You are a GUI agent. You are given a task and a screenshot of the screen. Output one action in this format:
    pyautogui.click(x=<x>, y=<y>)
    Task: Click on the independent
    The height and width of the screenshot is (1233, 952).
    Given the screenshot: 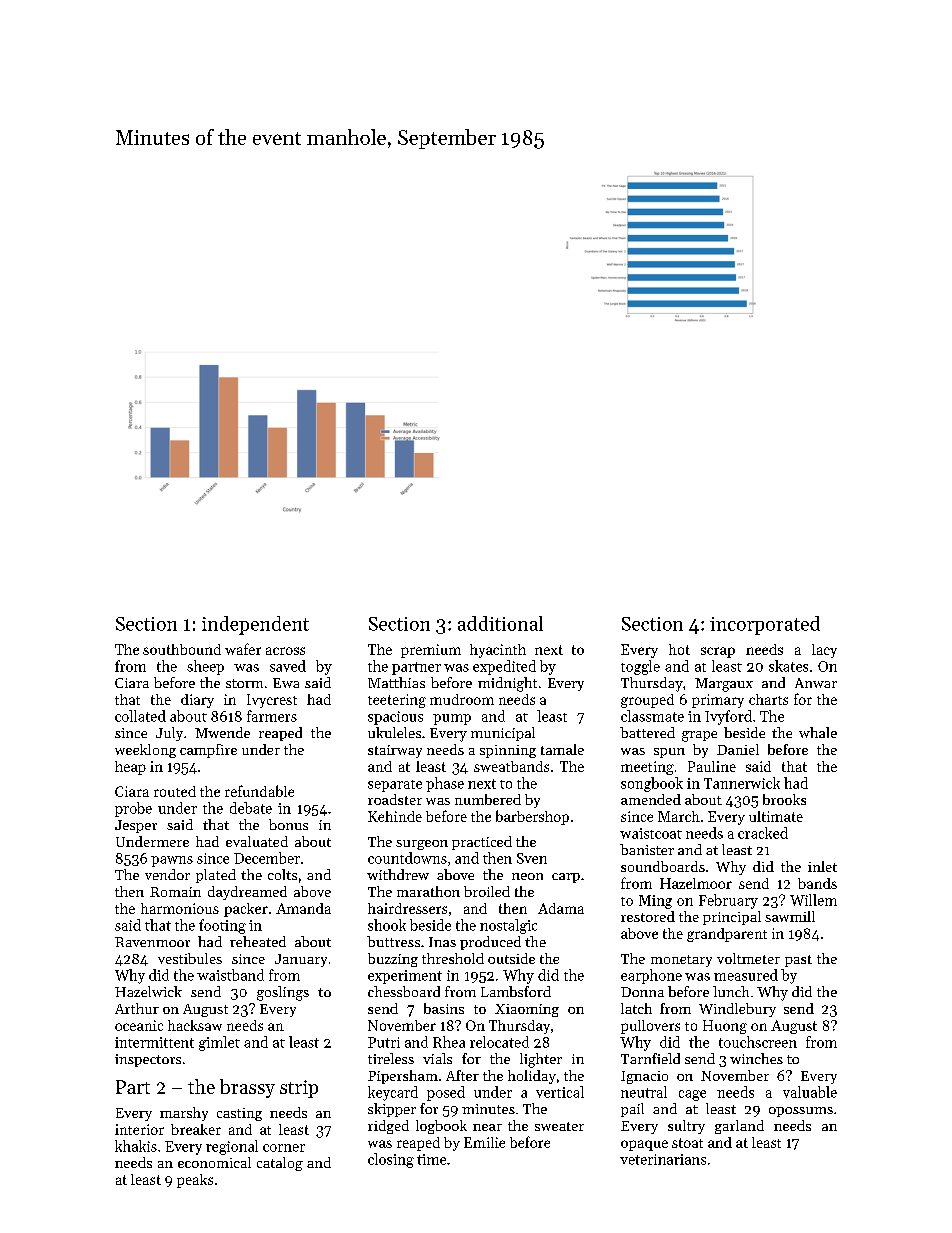 What is the action you would take?
    pyautogui.click(x=255, y=625)
